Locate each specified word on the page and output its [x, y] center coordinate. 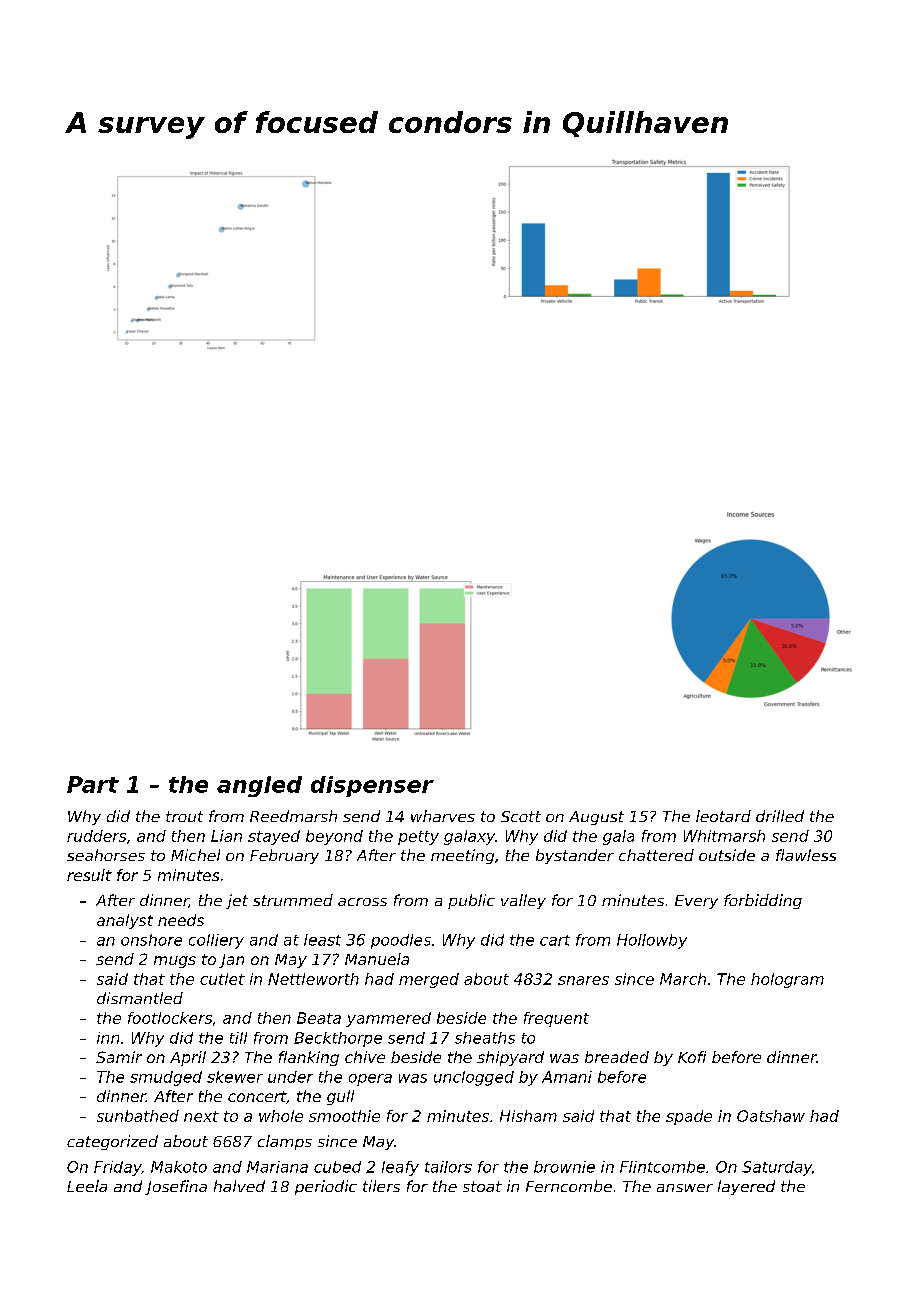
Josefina [176, 1187]
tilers [381, 1186]
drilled [780, 816]
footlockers [170, 1018]
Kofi [692, 1057]
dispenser [372, 786]
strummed [293, 900]
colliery [216, 941]
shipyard [510, 1058]
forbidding [763, 901]
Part [93, 784]
